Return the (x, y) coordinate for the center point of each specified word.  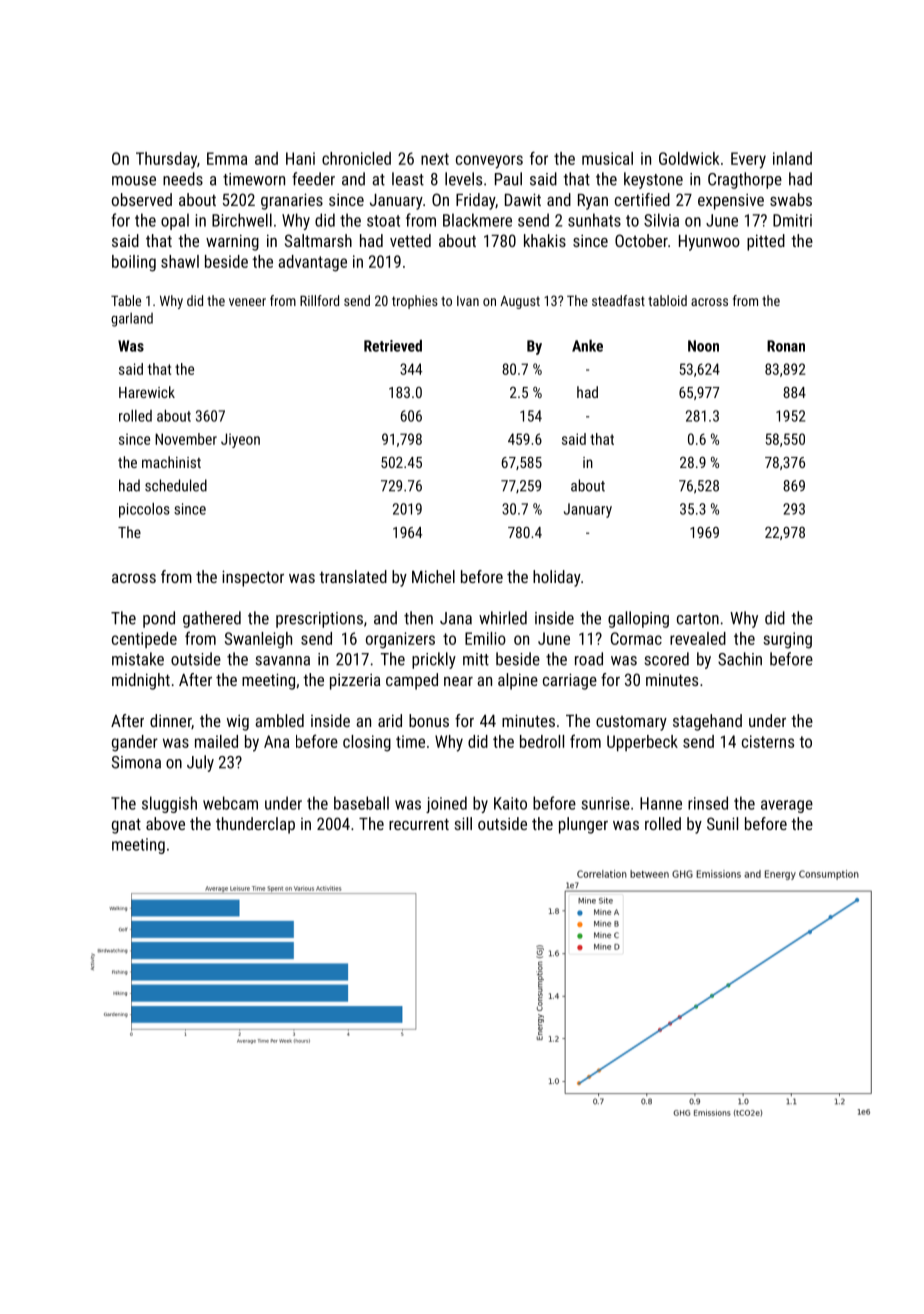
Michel (433, 576)
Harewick (147, 392)
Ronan (786, 346)
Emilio (485, 638)
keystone (653, 180)
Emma (227, 158)
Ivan (468, 301)
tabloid (667, 300)
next (435, 159)
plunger (583, 825)
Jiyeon (240, 440)
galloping (638, 619)
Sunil (722, 823)
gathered (212, 619)
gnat (126, 826)
